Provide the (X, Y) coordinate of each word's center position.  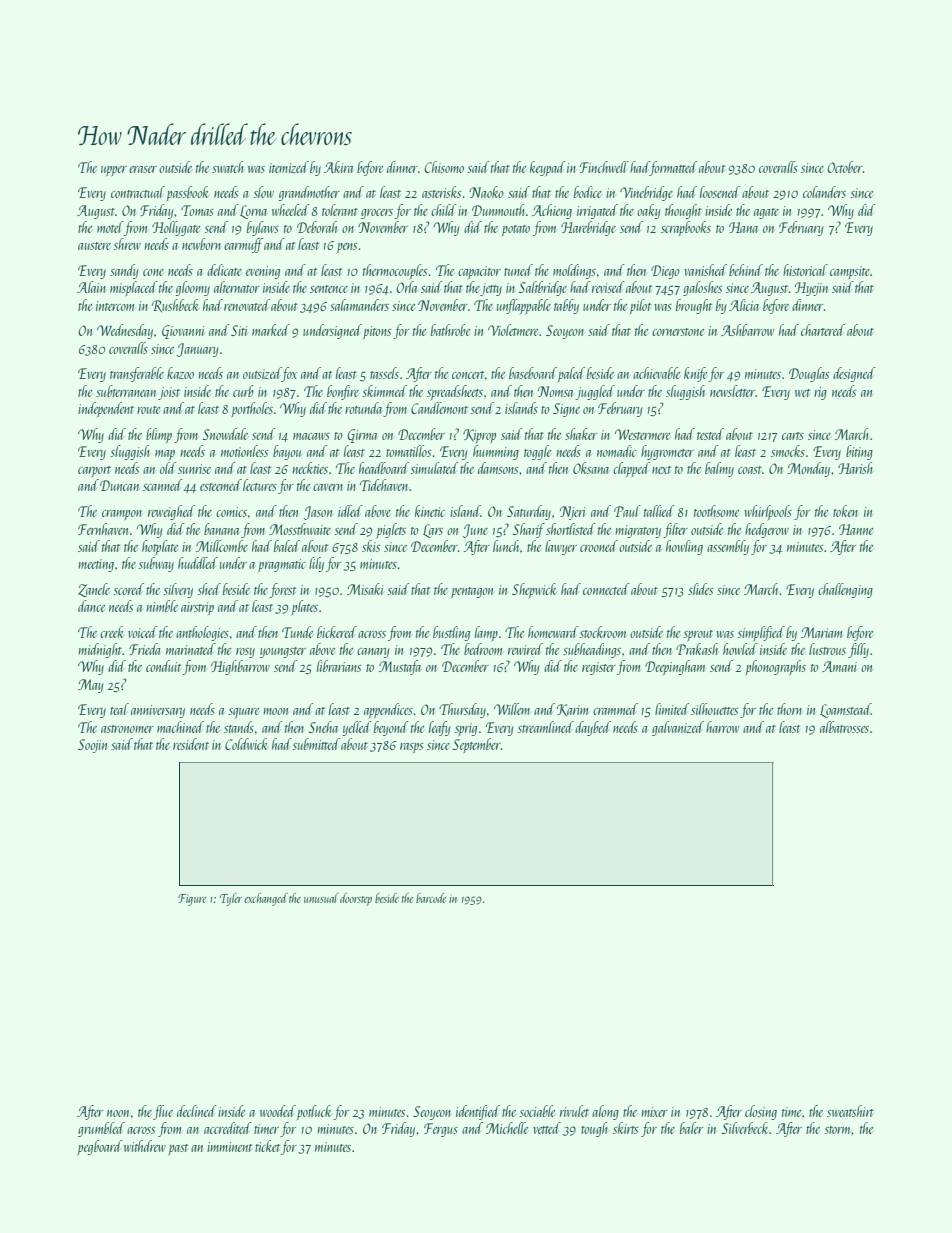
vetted (547, 1128)
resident (191, 744)
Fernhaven (103, 529)
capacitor (479, 272)
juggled (595, 392)
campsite (850, 272)
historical (805, 270)
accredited (228, 1128)
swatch (228, 167)
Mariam (821, 632)
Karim (572, 710)
